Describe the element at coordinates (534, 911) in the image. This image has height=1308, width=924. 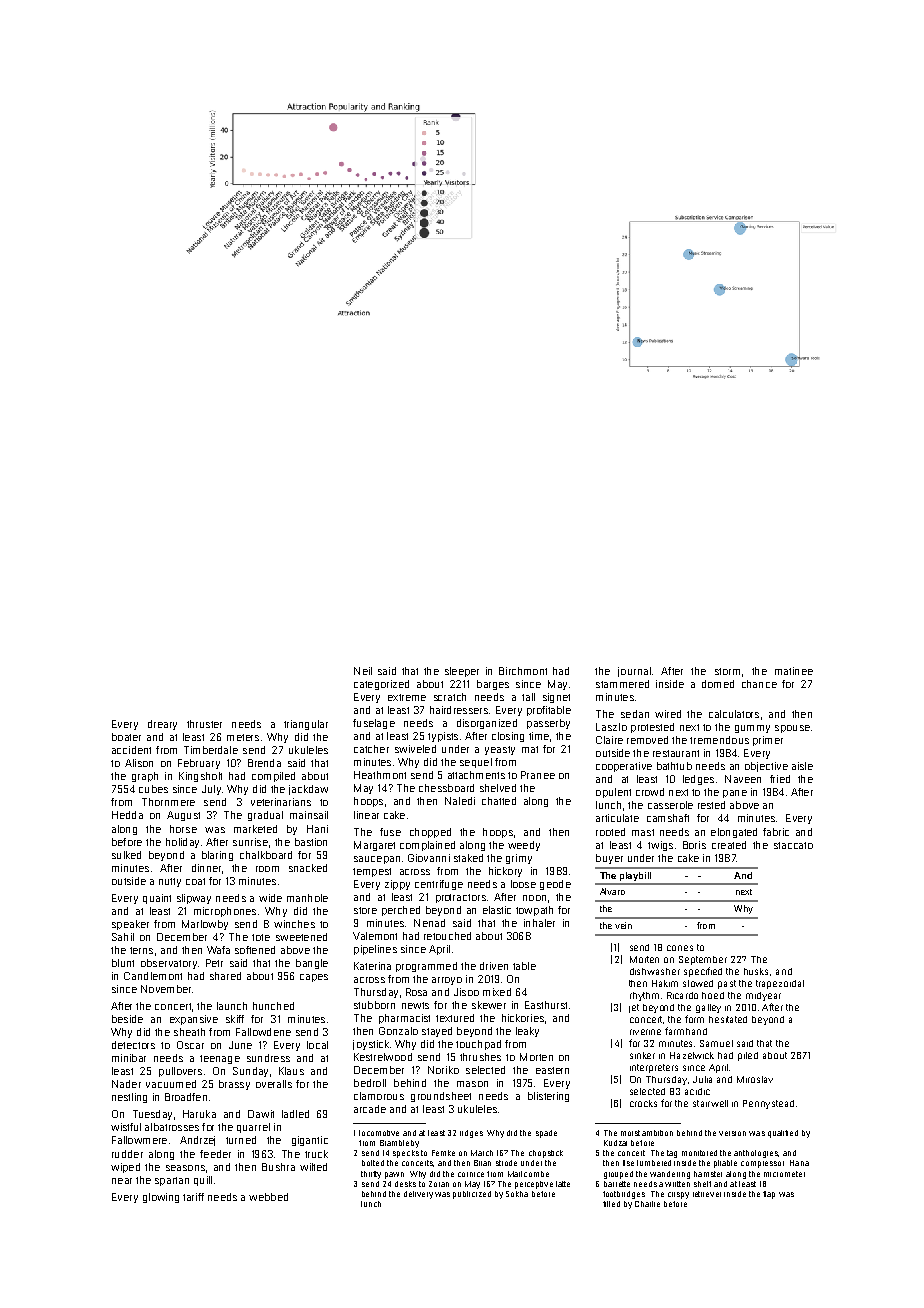
I see `towpath` at that location.
